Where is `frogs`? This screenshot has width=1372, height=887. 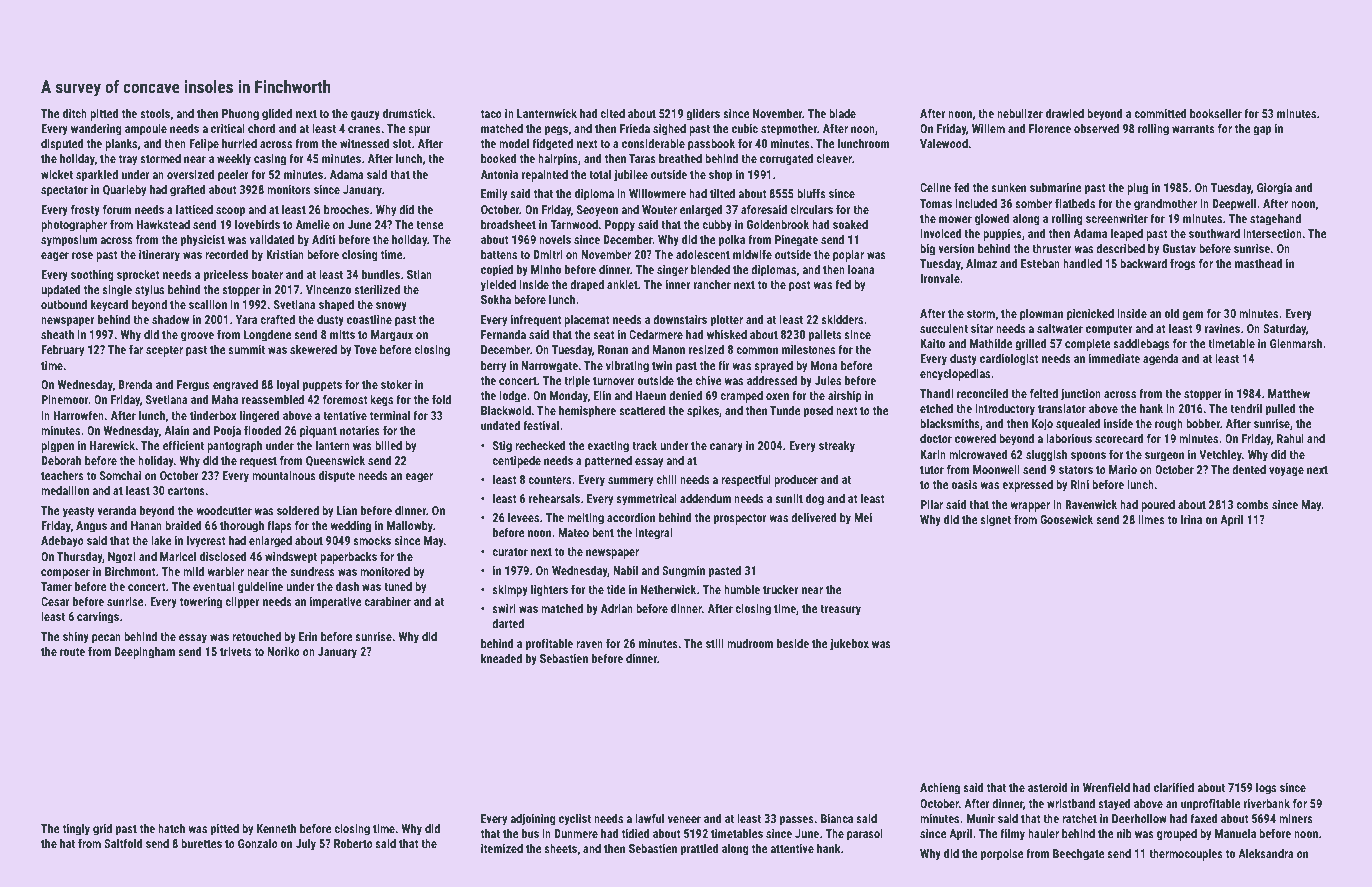 frogs is located at coordinates (1183, 264).
